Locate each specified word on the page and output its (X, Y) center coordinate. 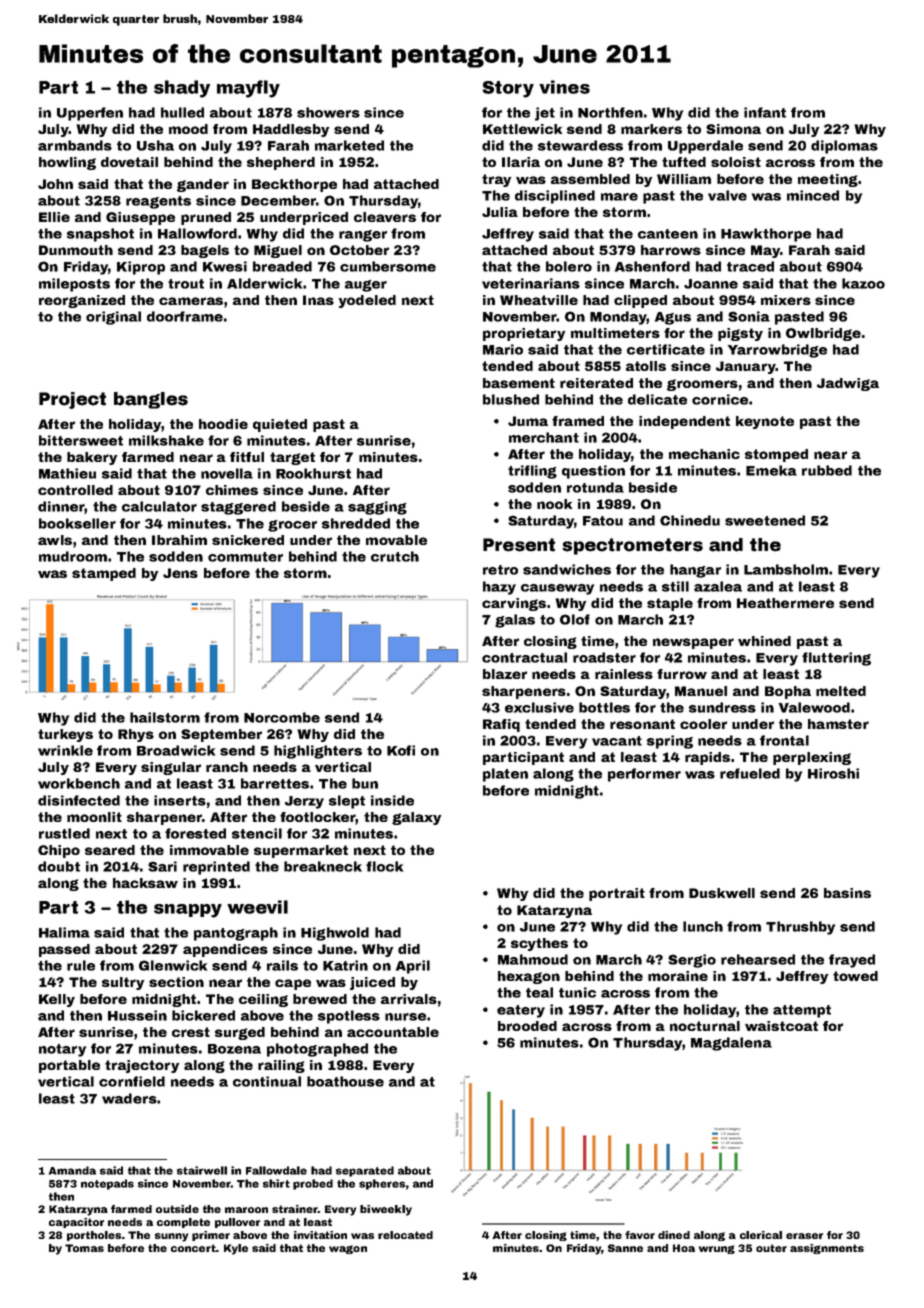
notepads (107, 1184)
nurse (405, 1017)
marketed (349, 145)
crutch (395, 556)
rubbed (827, 470)
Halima (64, 932)
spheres (382, 1184)
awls (55, 540)
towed (855, 976)
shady (182, 89)
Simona (733, 129)
